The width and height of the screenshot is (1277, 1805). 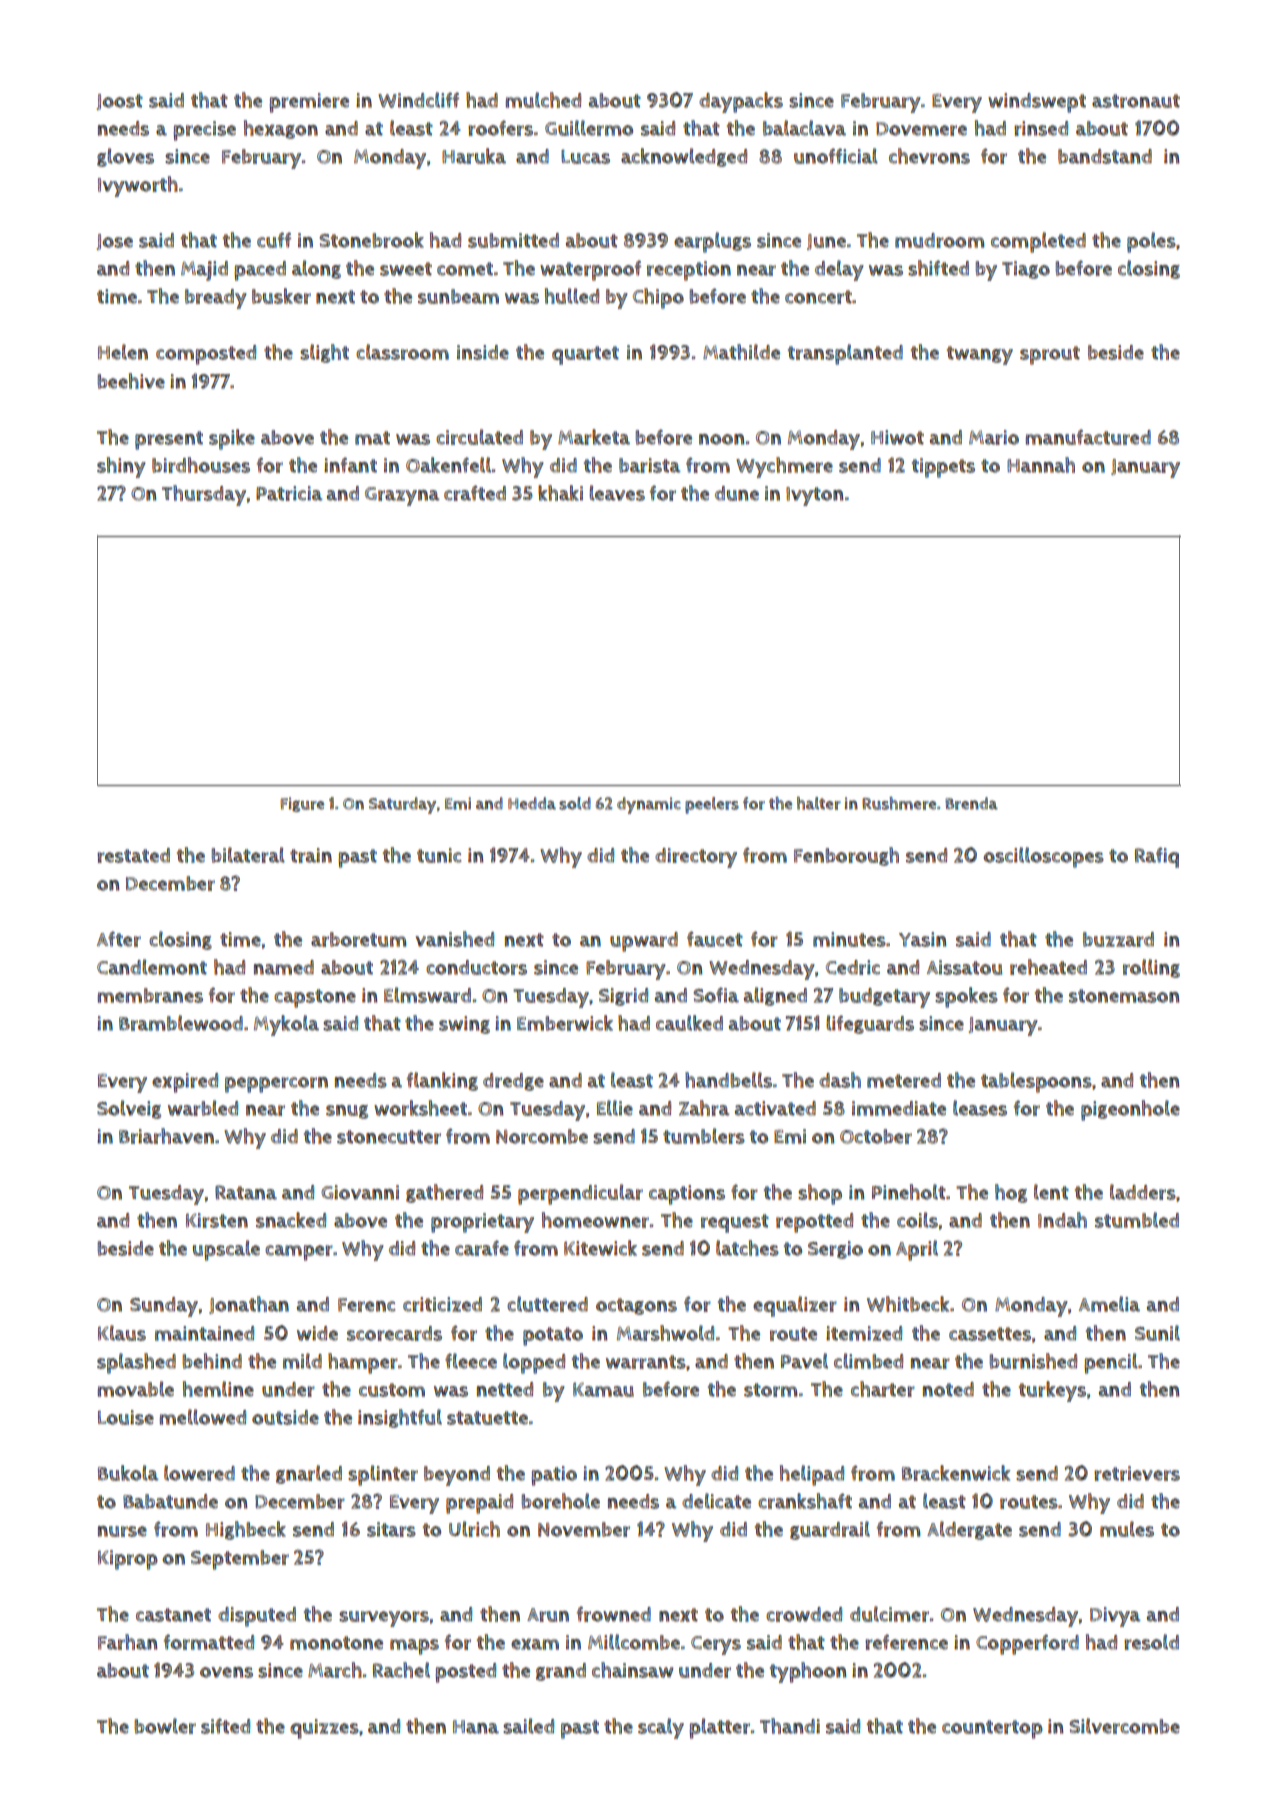 I want to click on Hannah, so click(x=1041, y=465).
